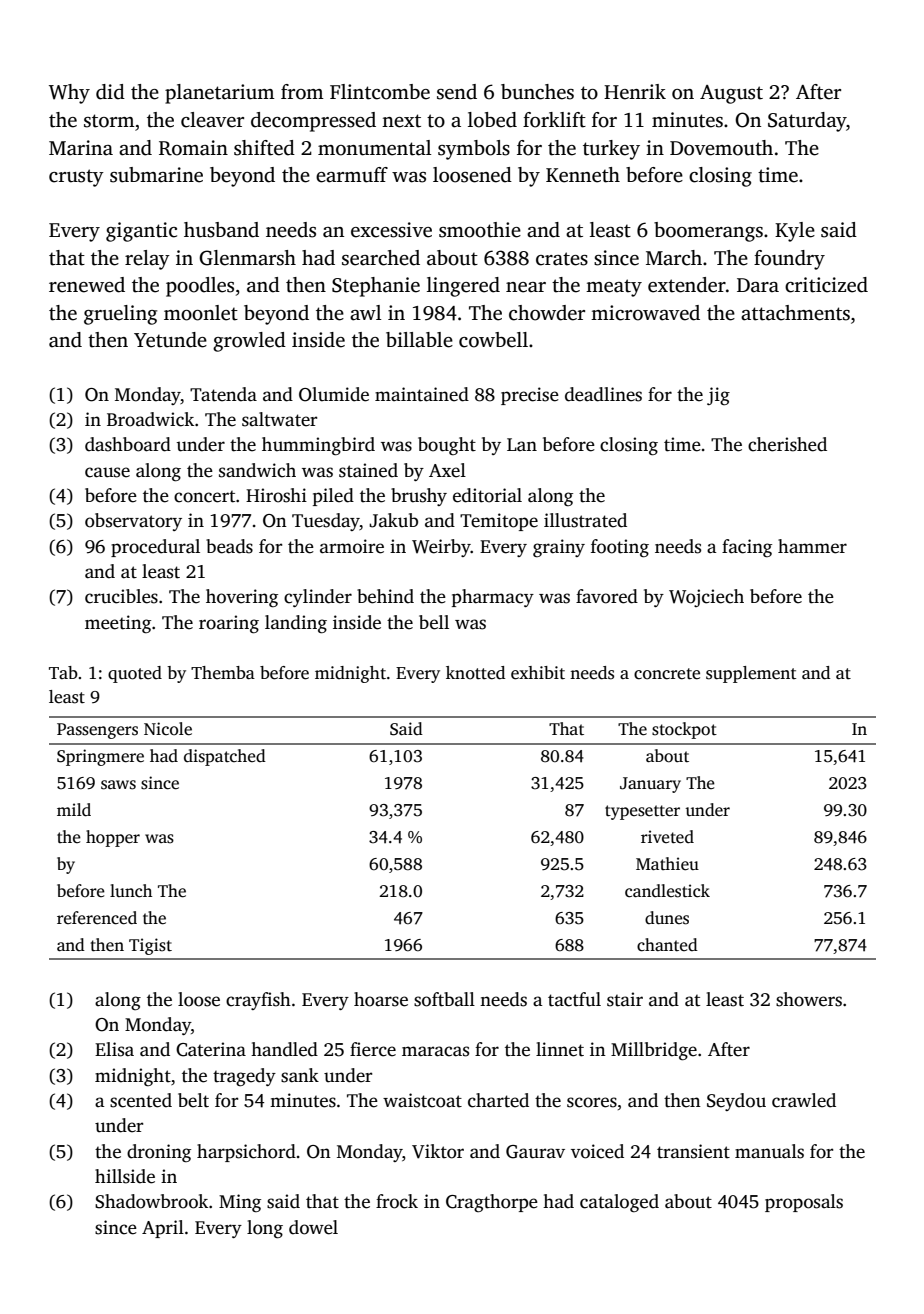 This screenshot has width=924, height=1314. Describe the element at coordinates (368, 470) in the screenshot. I see `stained` at that location.
